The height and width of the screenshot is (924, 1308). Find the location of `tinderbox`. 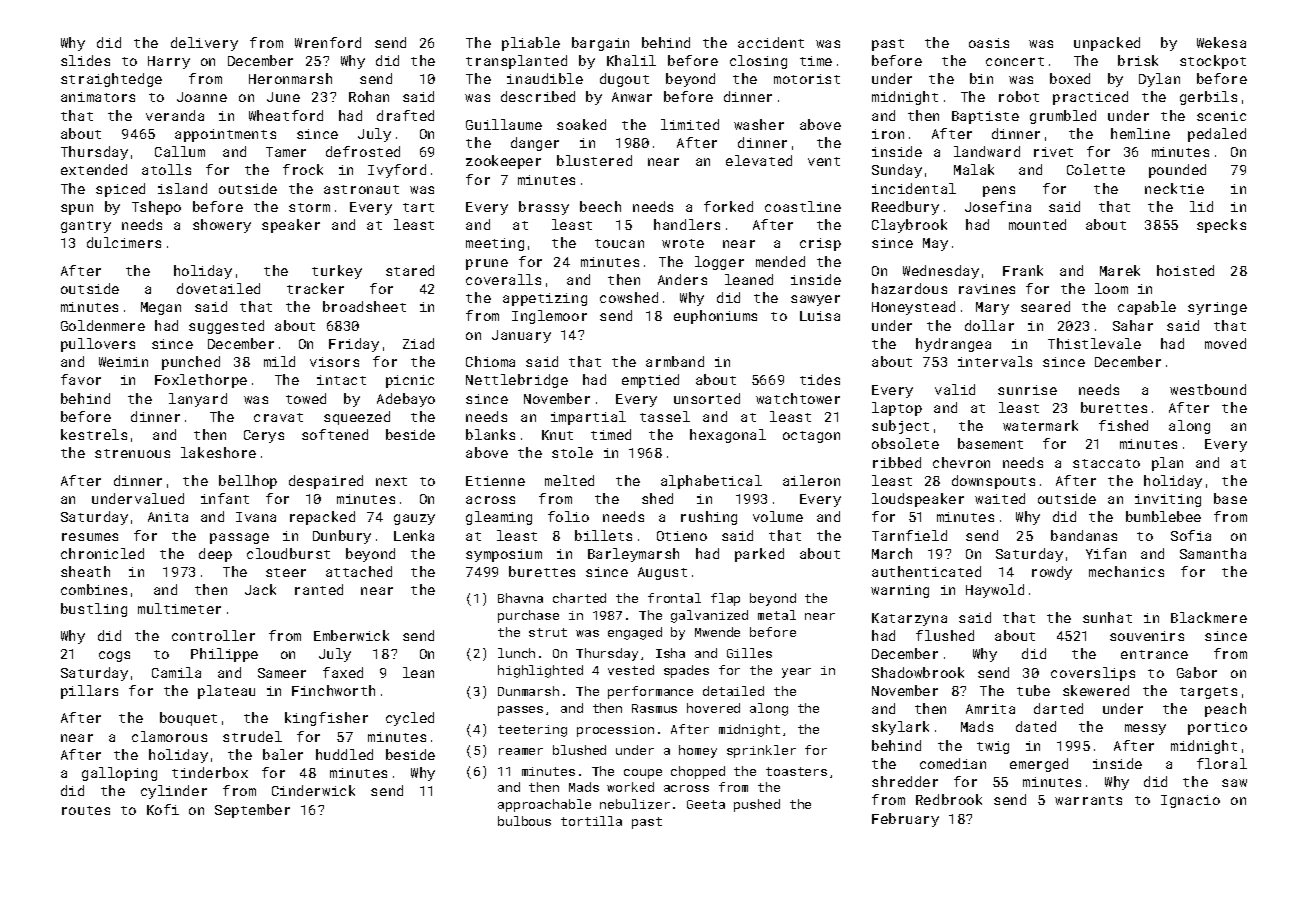

tinderbox is located at coordinates (210, 772).
